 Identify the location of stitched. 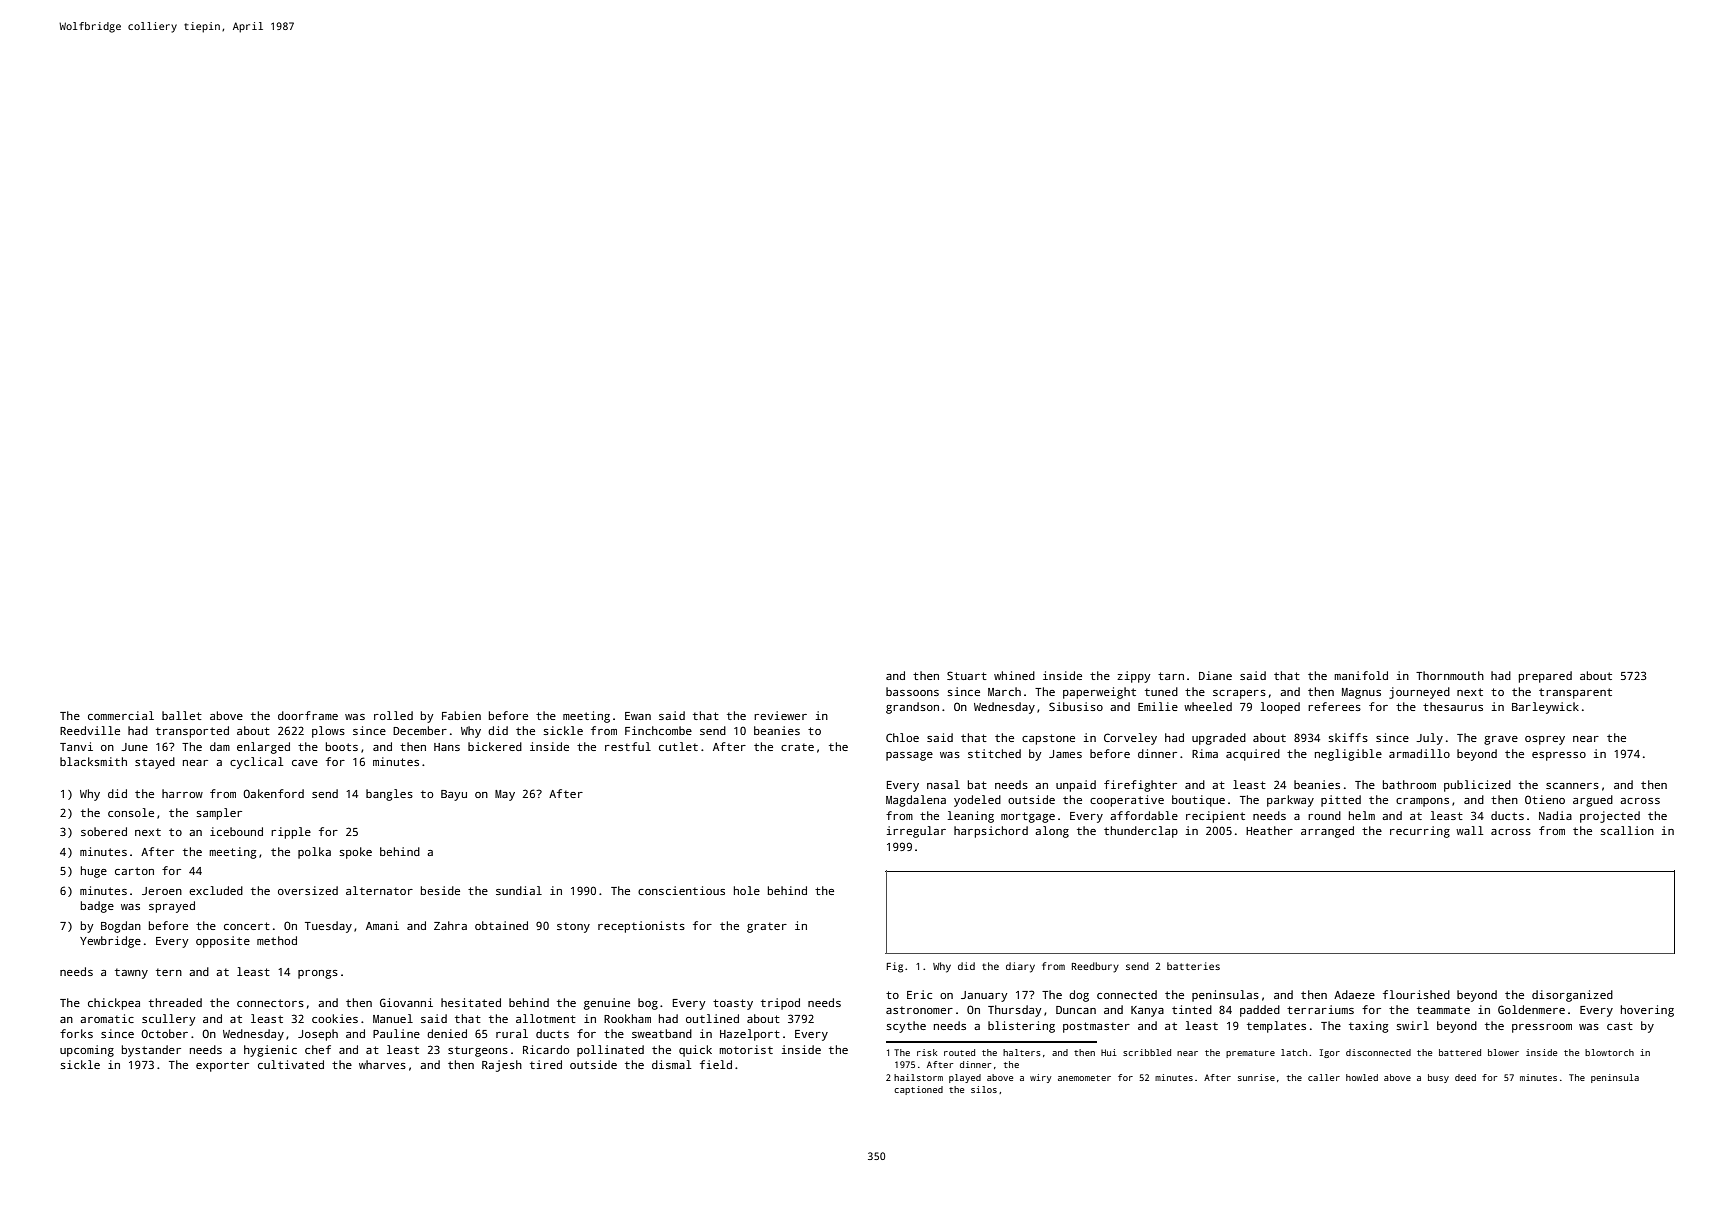
(994, 753).
